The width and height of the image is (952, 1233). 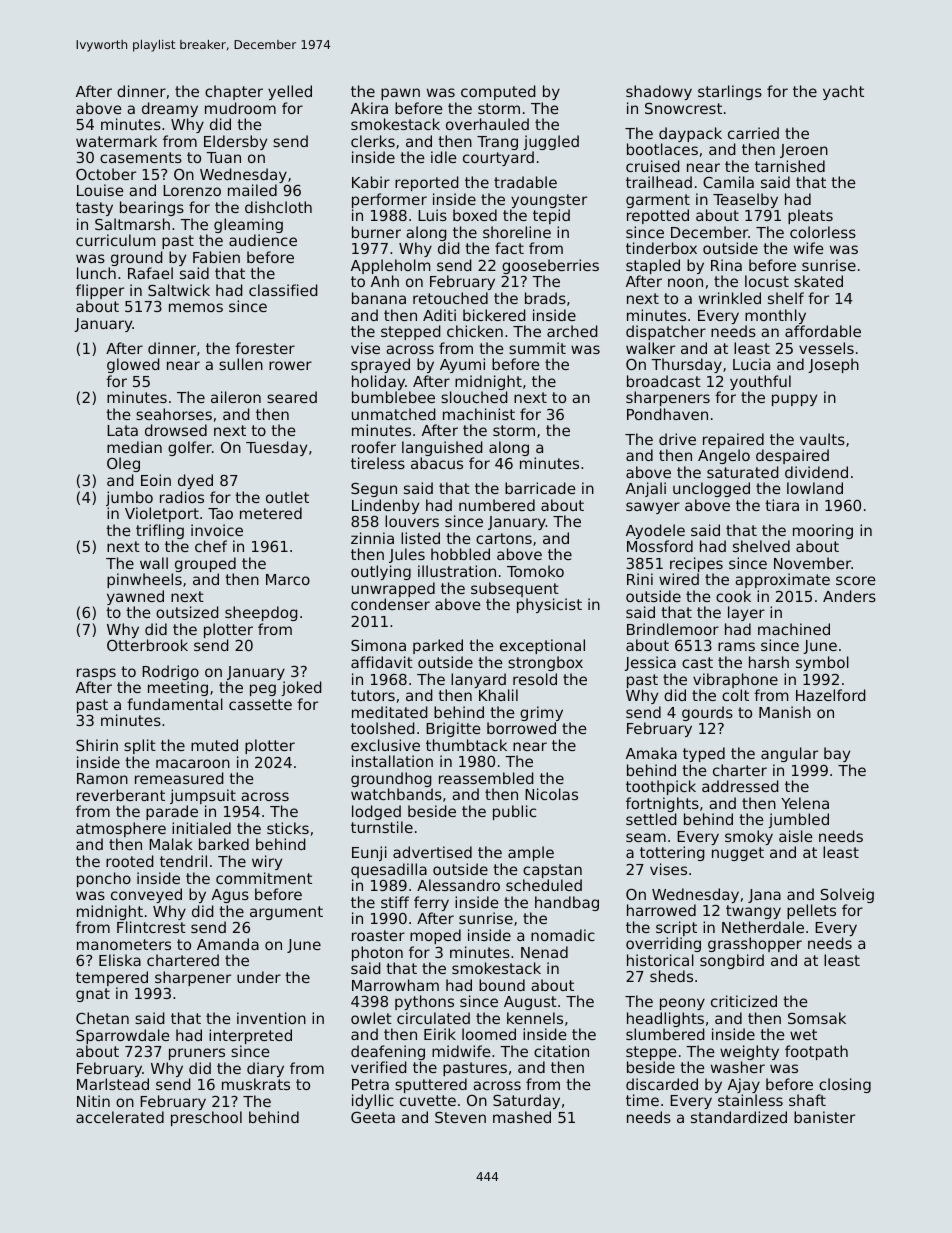 What do you see at coordinates (96, 273) in the image?
I see `lunch` at bounding box center [96, 273].
